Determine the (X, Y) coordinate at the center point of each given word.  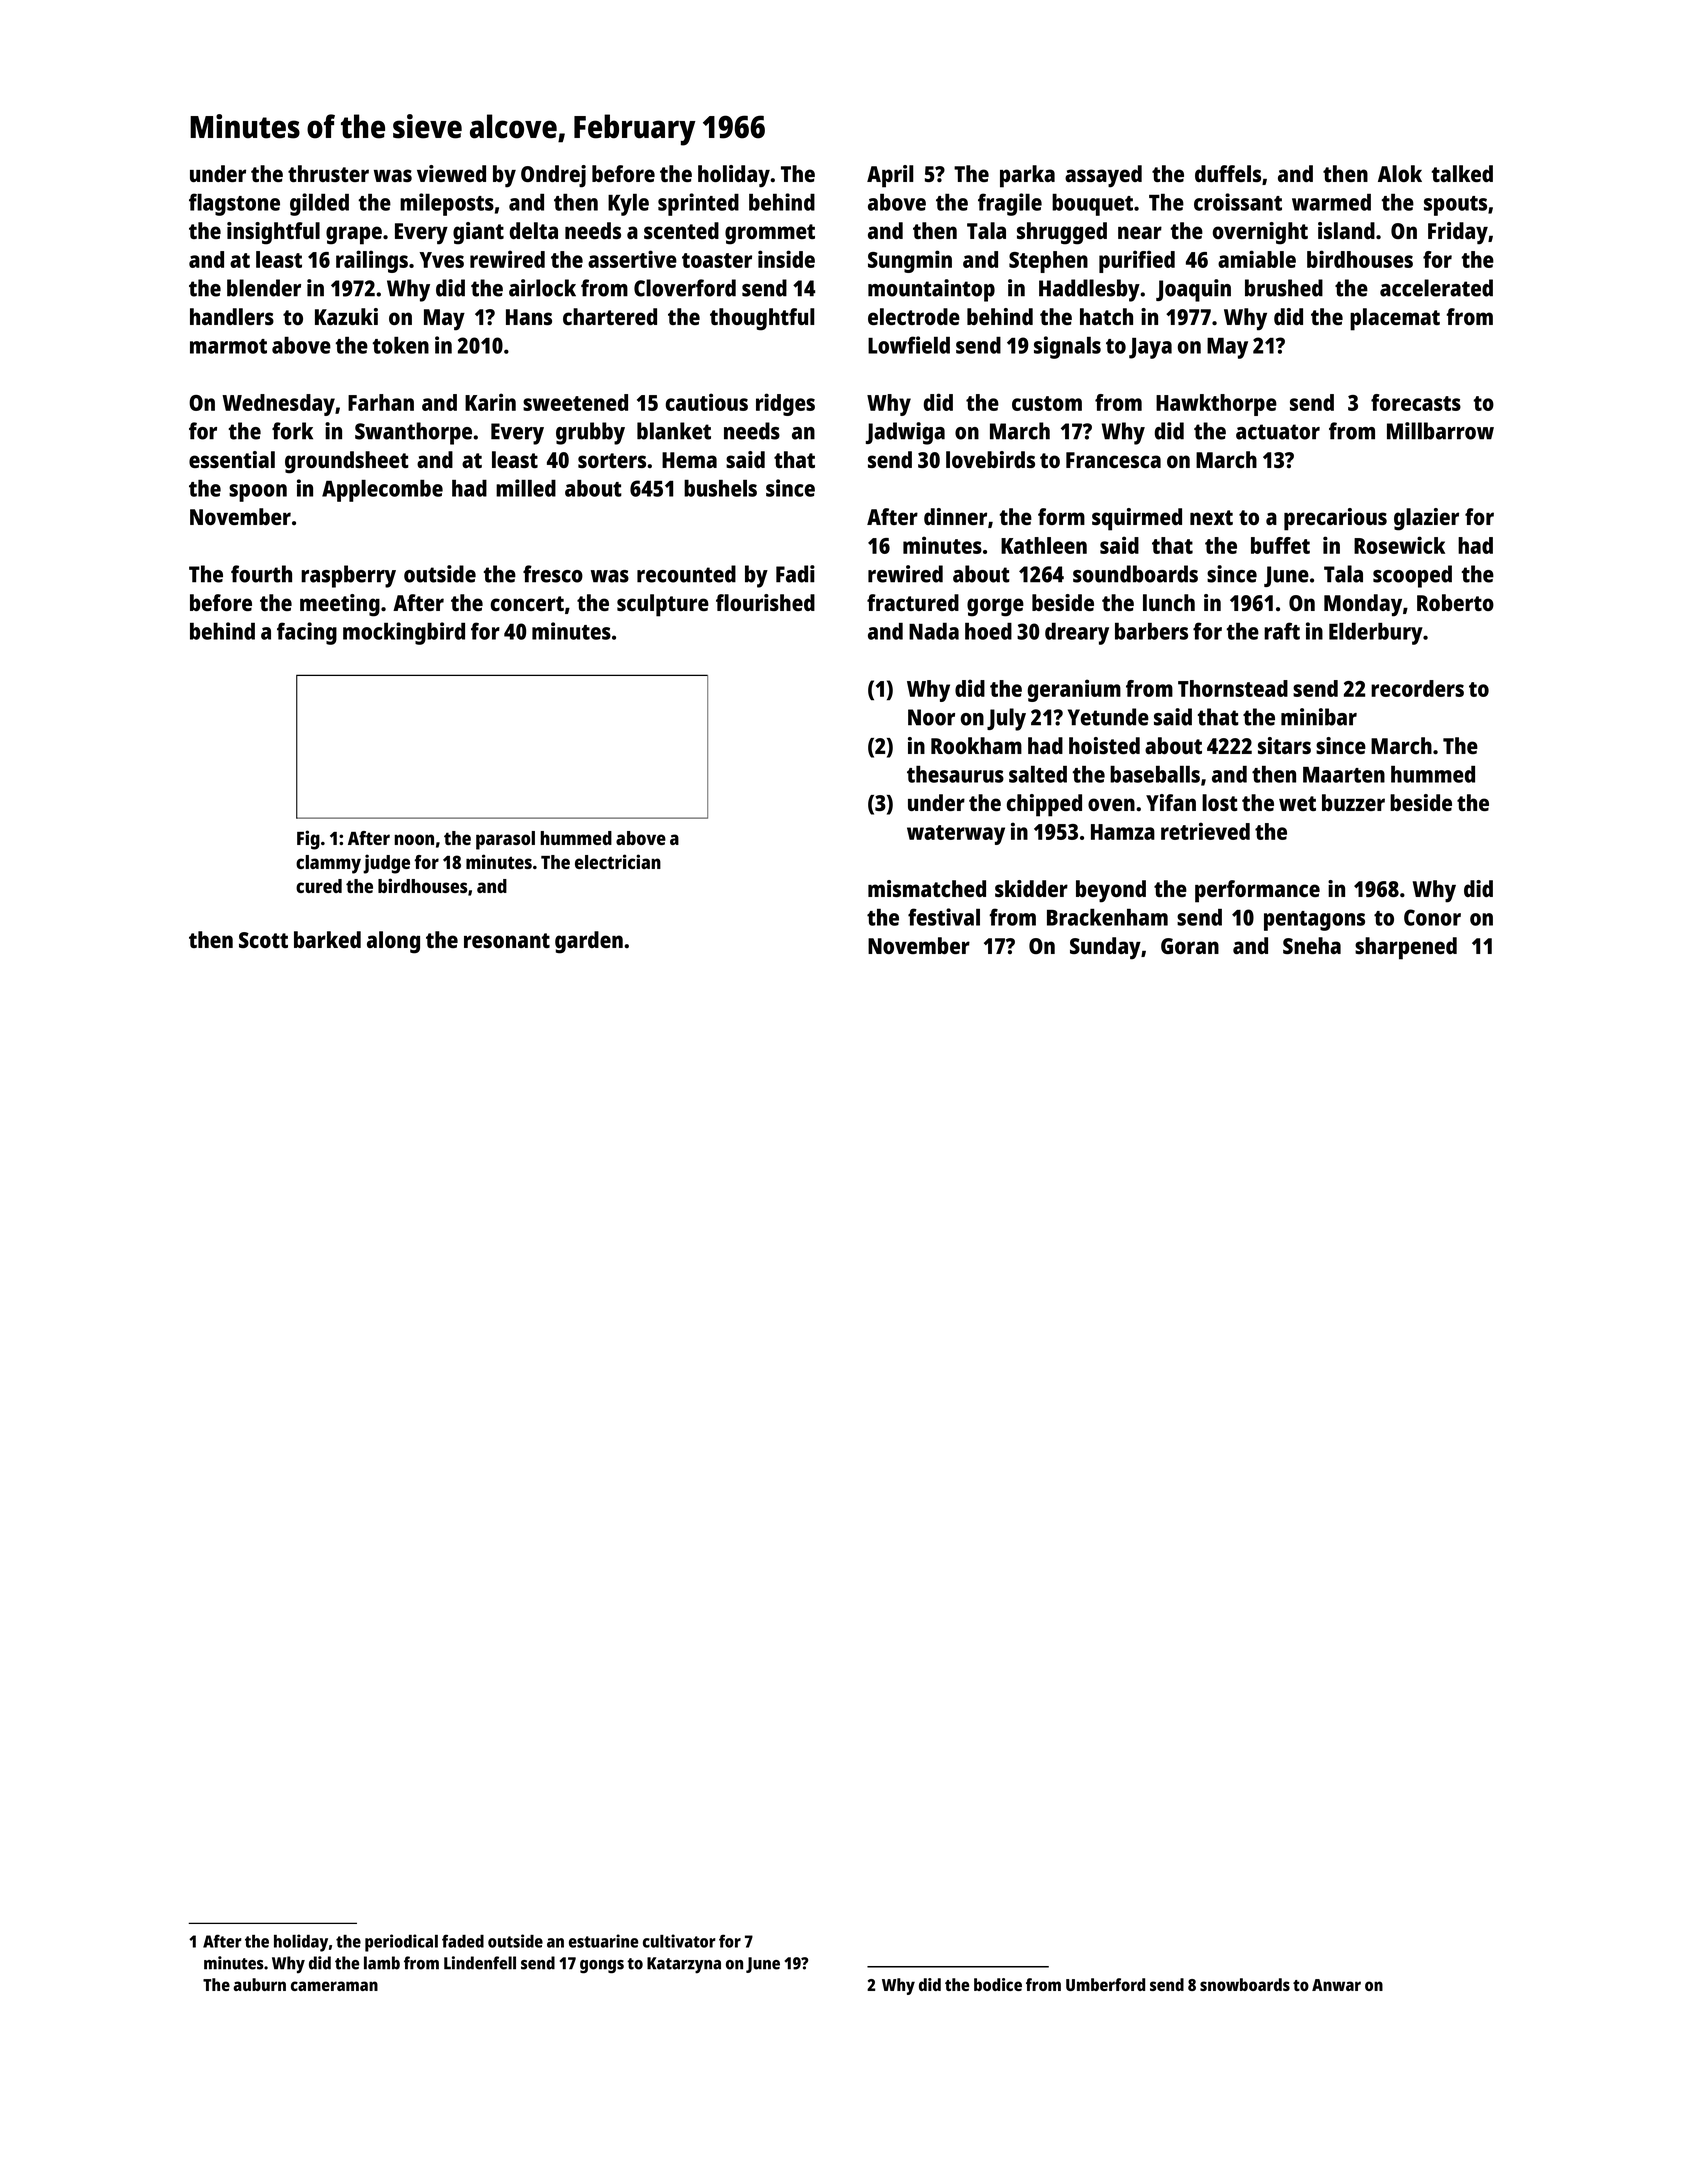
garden (589, 942)
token (400, 345)
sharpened (1406, 948)
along (393, 942)
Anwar (1336, 1985)
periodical (401, 1943)
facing (307, 633)
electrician (618, 861)
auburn (259, 1984)
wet (1297, 803)
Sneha (1312, 945)
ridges (785, 404)
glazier (1426, 519)
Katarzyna (684, 1965)
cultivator (679, 1941)
